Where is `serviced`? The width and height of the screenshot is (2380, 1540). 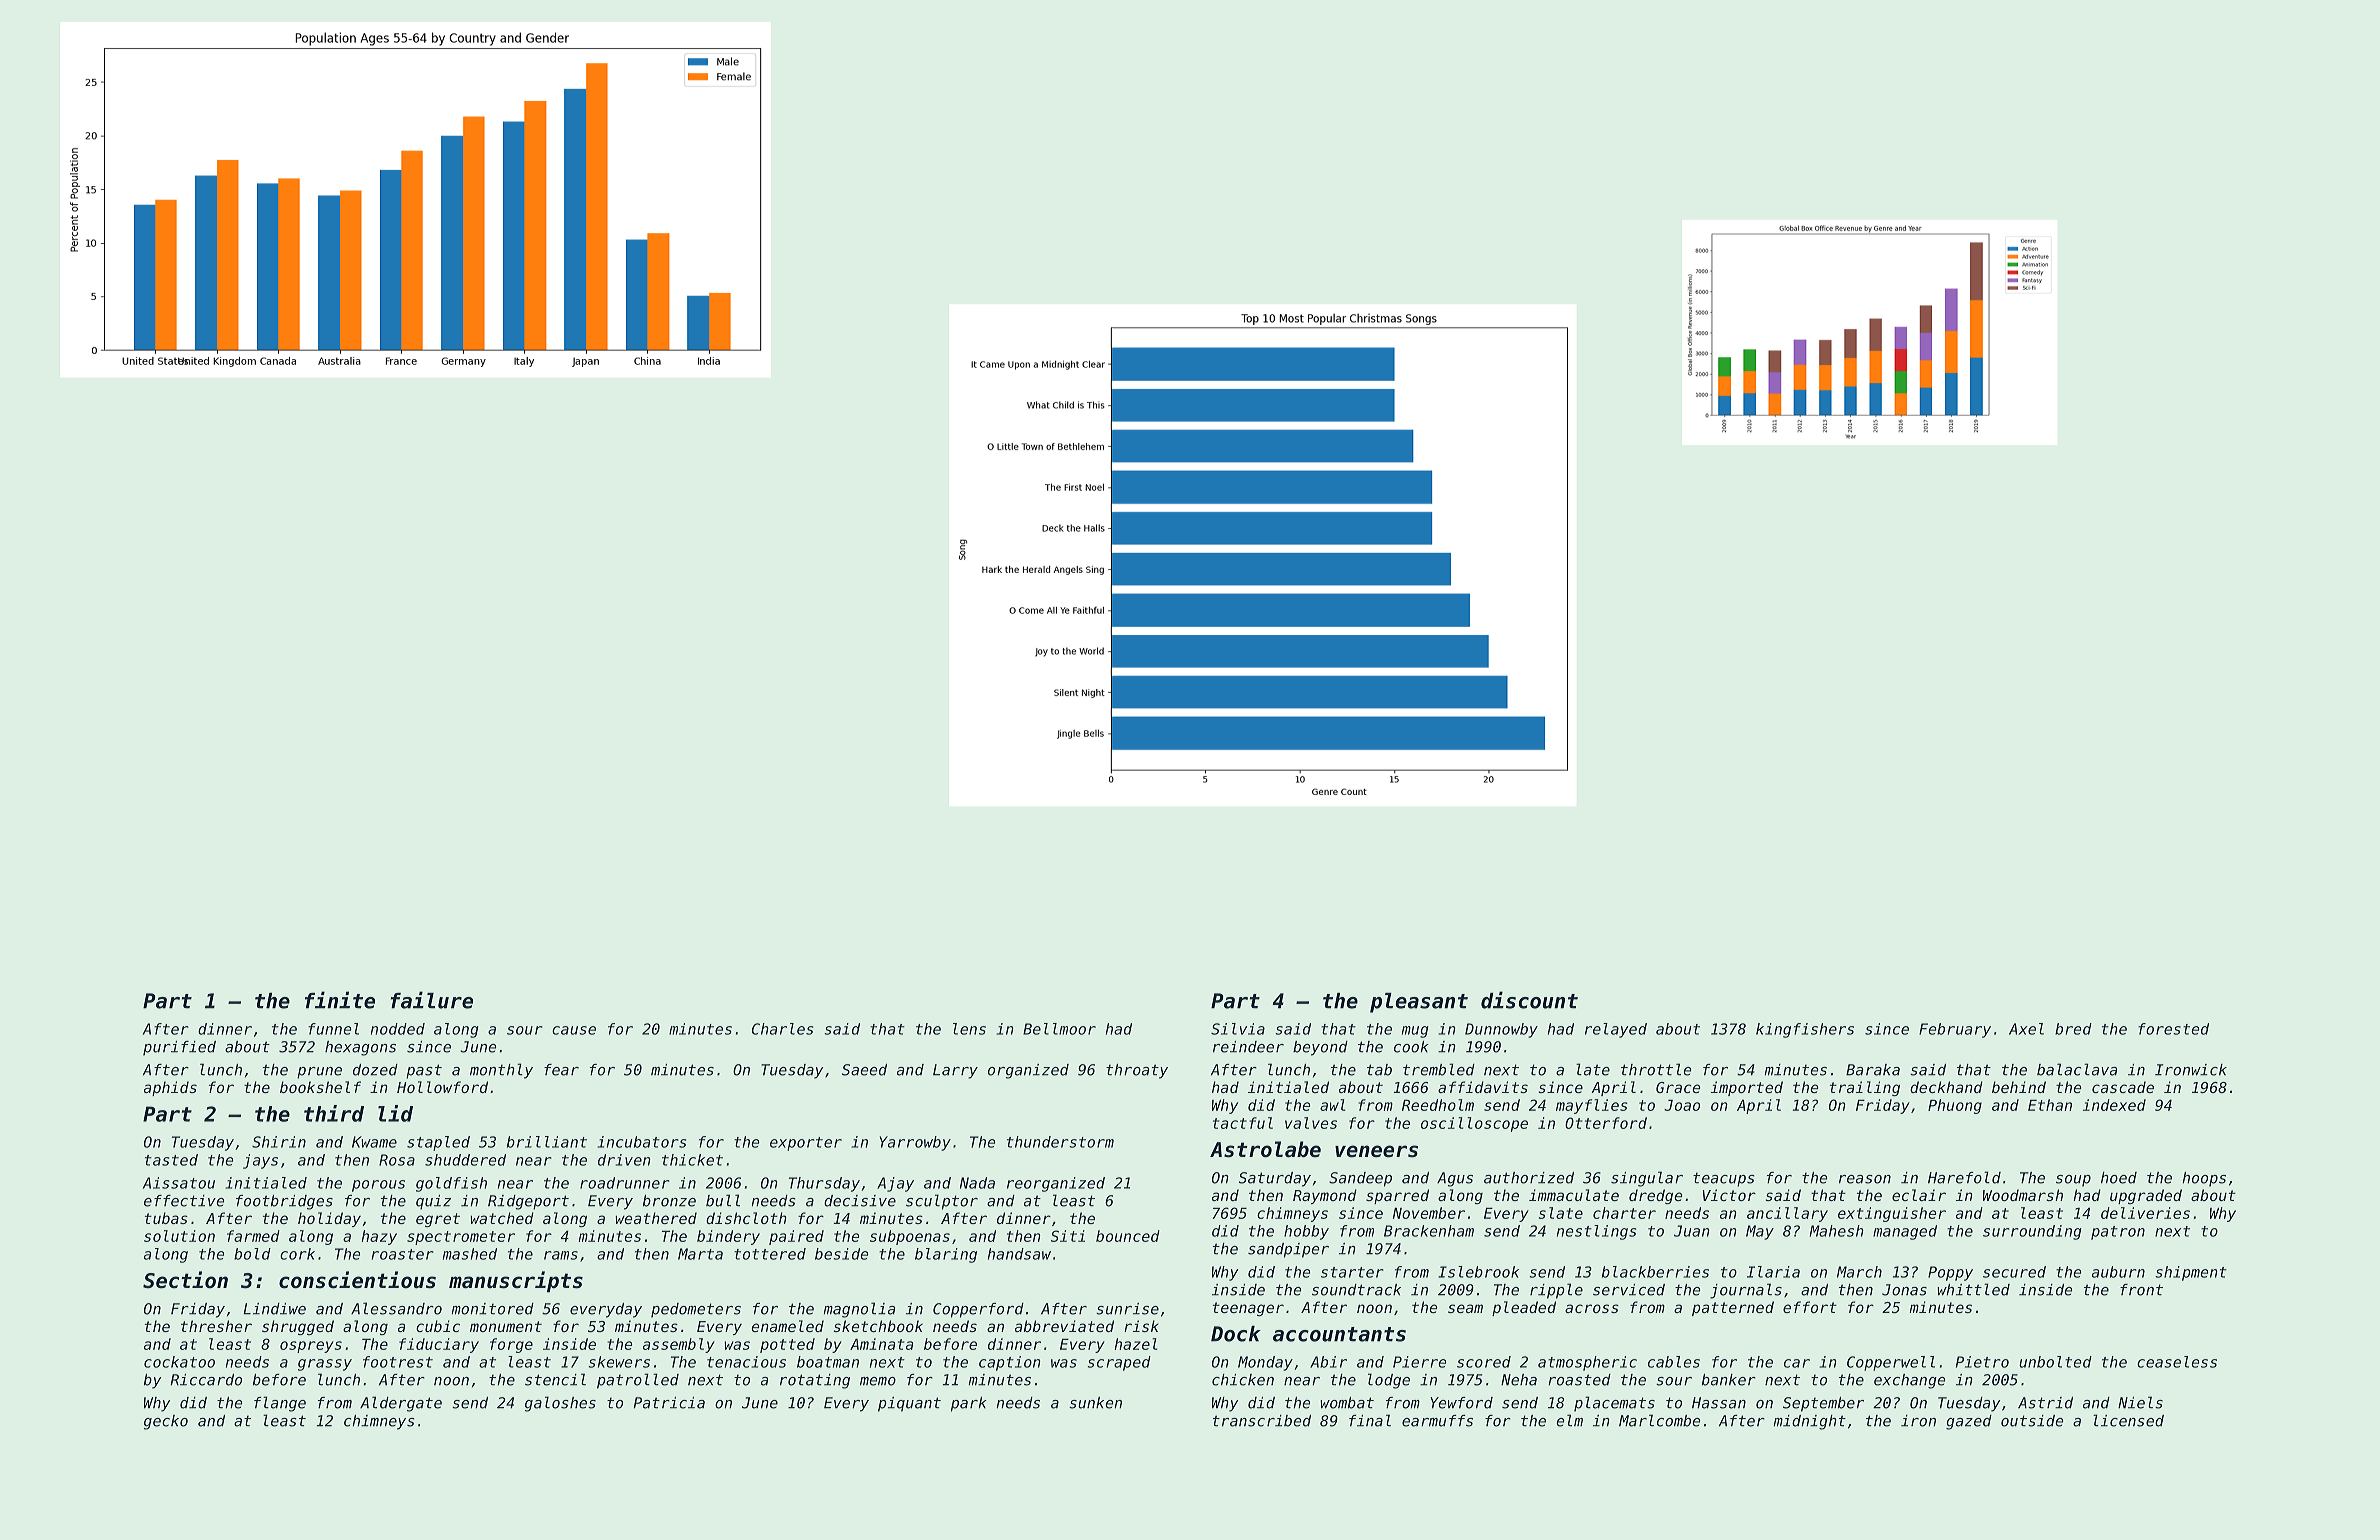
serviced is located at coordinates (1629, 1290).
